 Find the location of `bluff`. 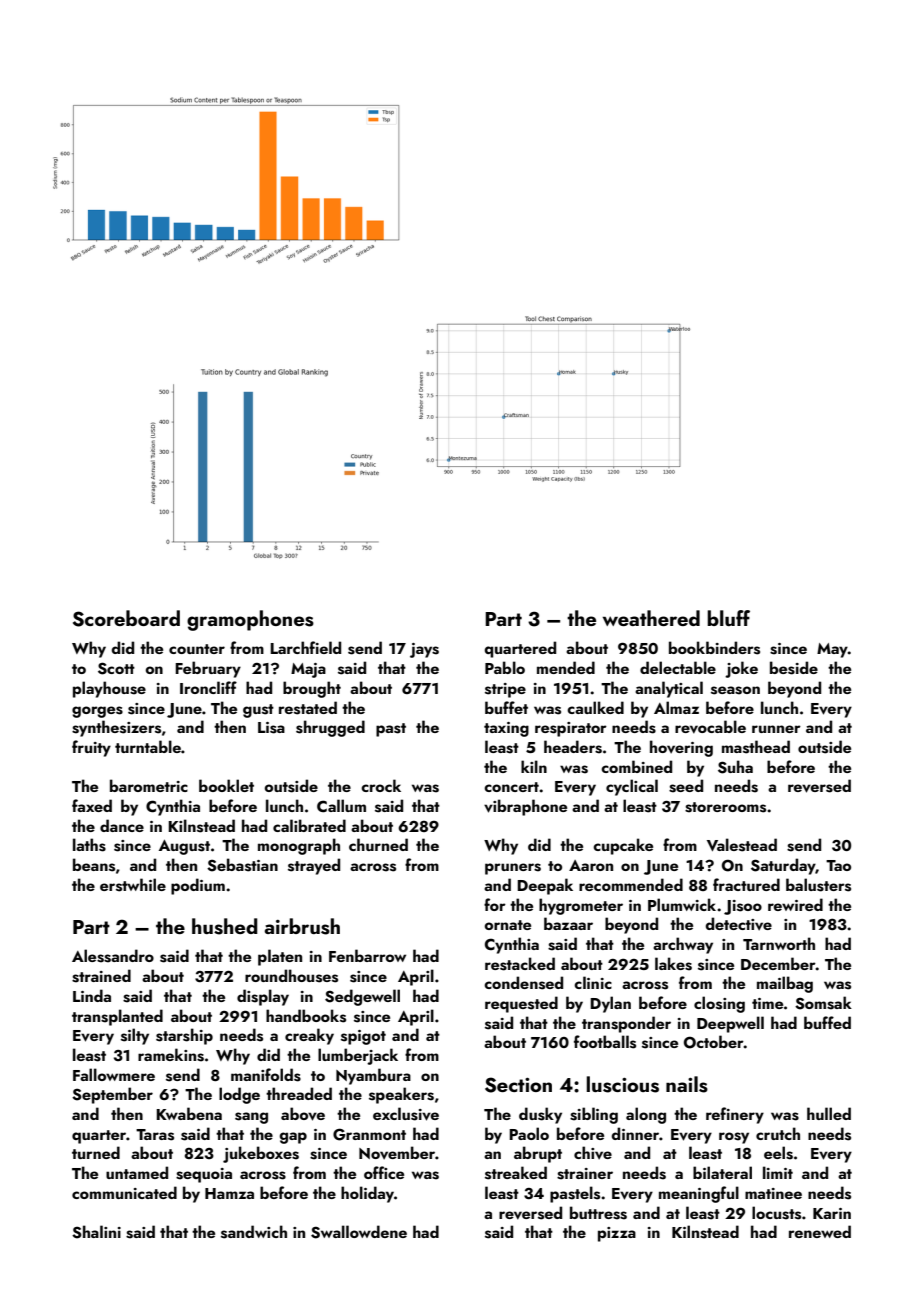

bluff is located at coordinates (728, 618).
